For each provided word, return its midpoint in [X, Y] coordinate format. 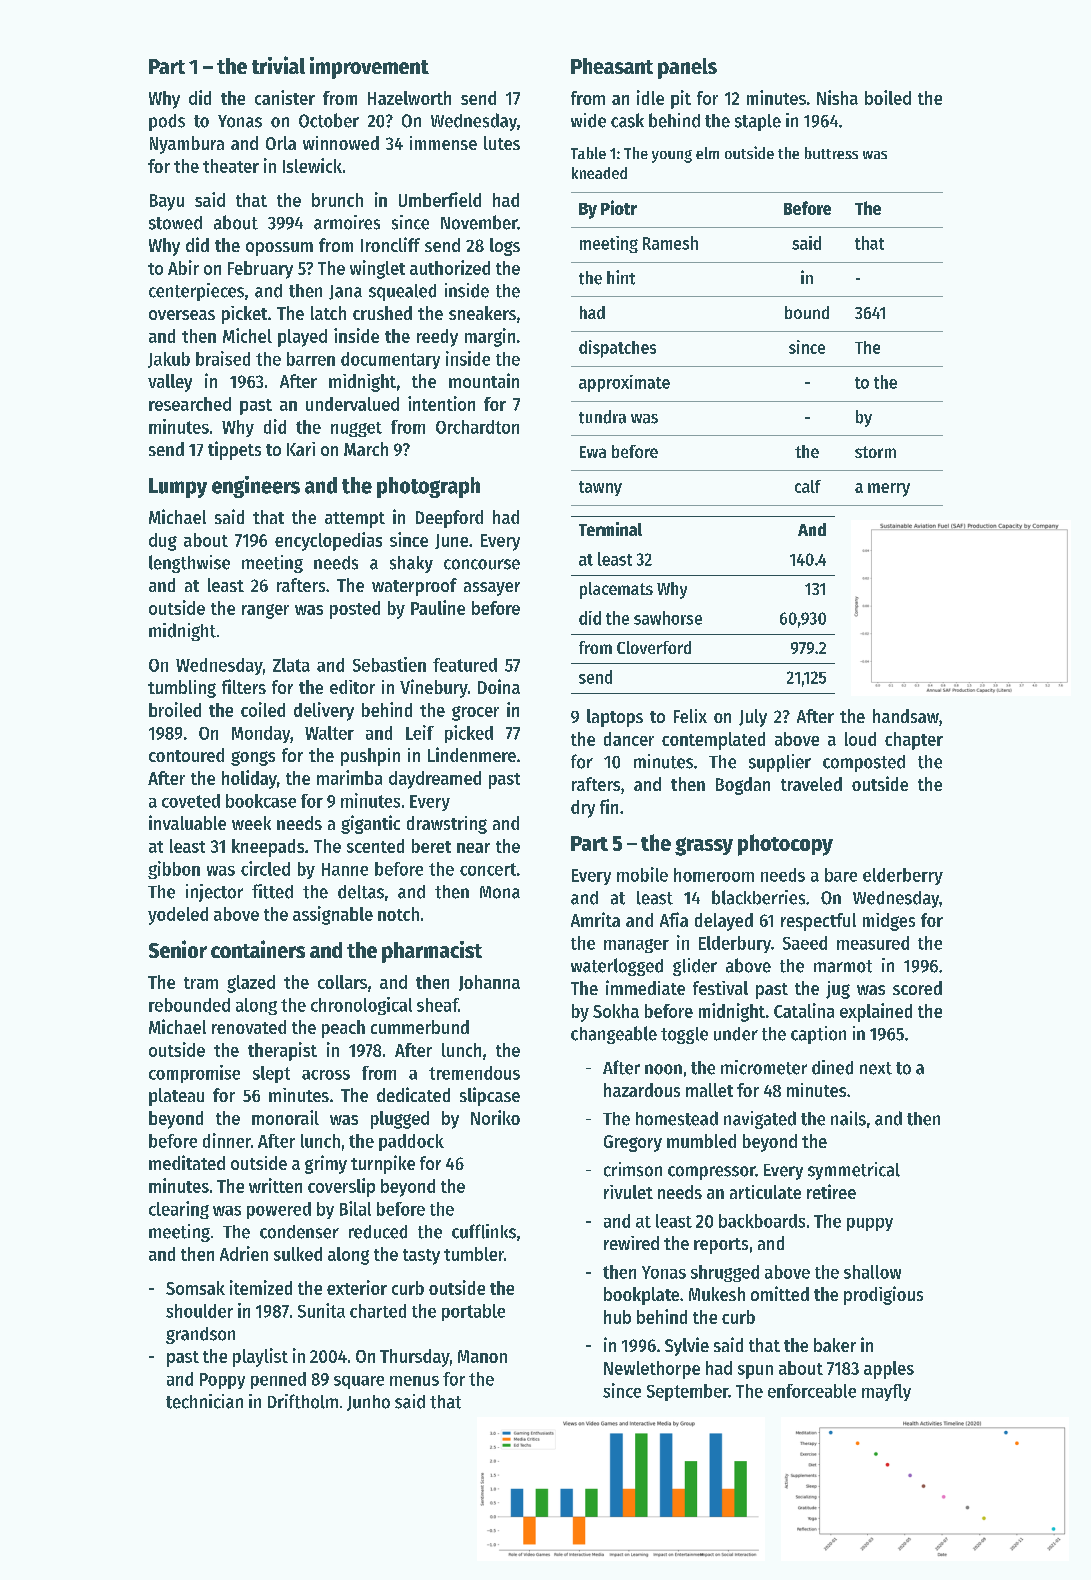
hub [617, 1317]
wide [588, 120]
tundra [602, 417]
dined [832, 1067]
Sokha [616, 1011]
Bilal [355, 1208]
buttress [831, 153]
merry [889, 490]
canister [285, 97]
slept [271, 1074]
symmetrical [854, 1171]
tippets [234, 450]
